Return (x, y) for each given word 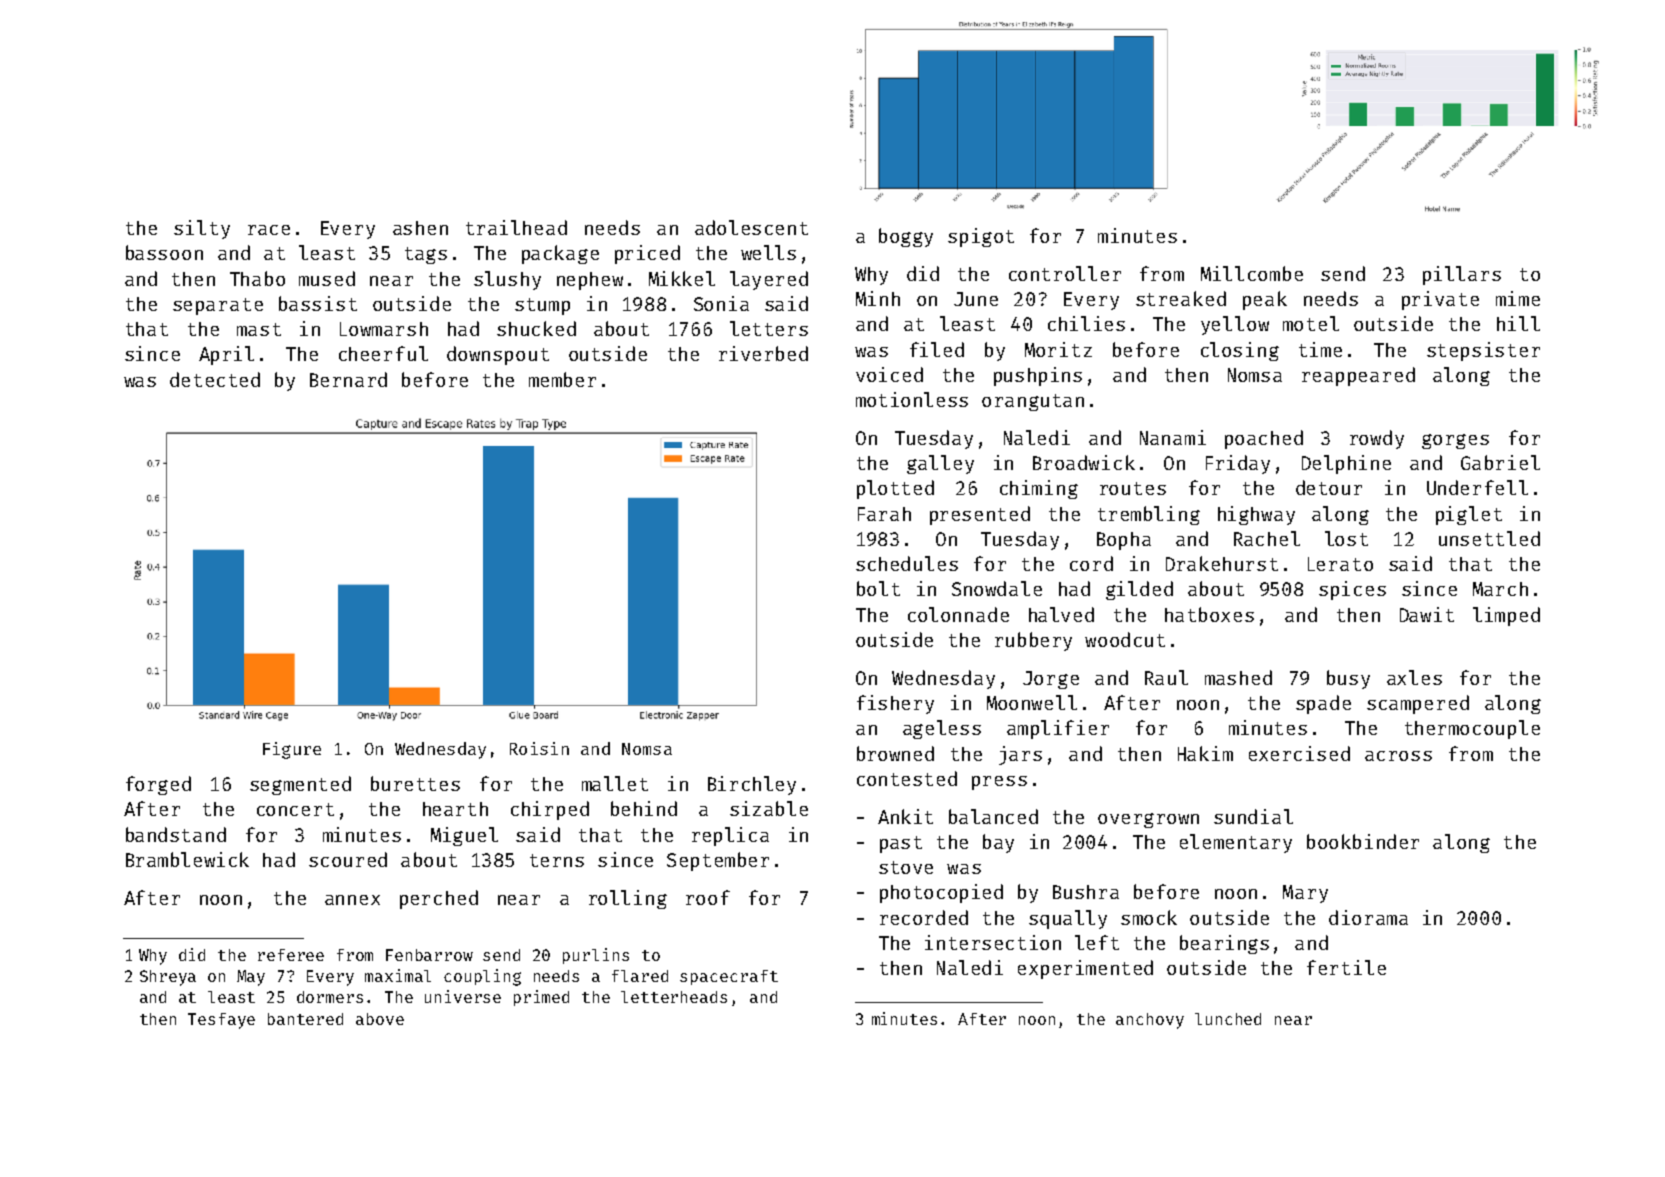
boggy (906, 237)
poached (1264, 439)
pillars (1462, 275)
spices (1352, 590)
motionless (912, 399)
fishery (895, 704)
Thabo (257, 278)
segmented (300, 785)
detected (215, 379)
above (380, 1019)
